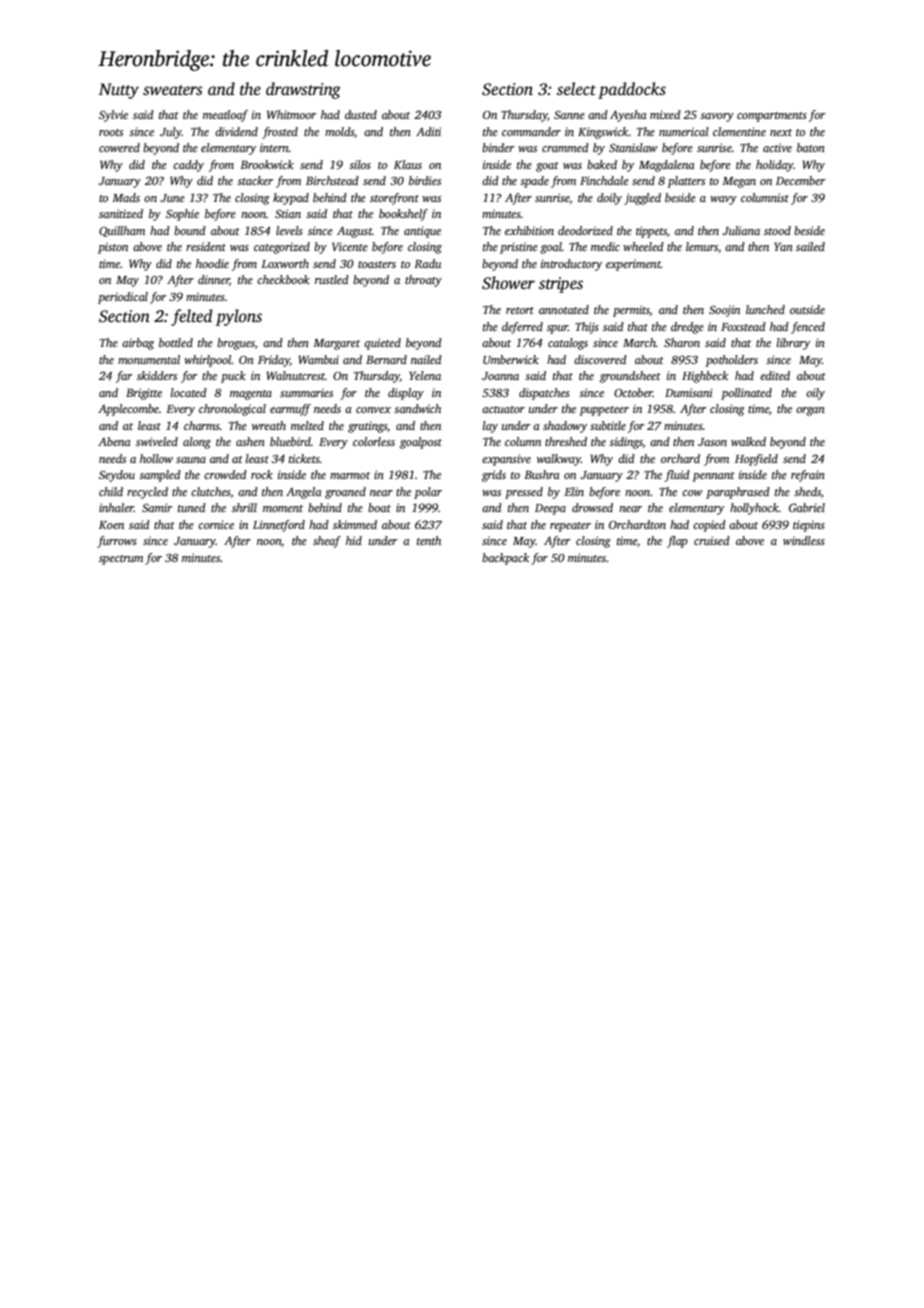 The width and height of the document is (924, 1308). Describe the element at coordinates (303, 90) in the document. I see `drawstring` at that location.
